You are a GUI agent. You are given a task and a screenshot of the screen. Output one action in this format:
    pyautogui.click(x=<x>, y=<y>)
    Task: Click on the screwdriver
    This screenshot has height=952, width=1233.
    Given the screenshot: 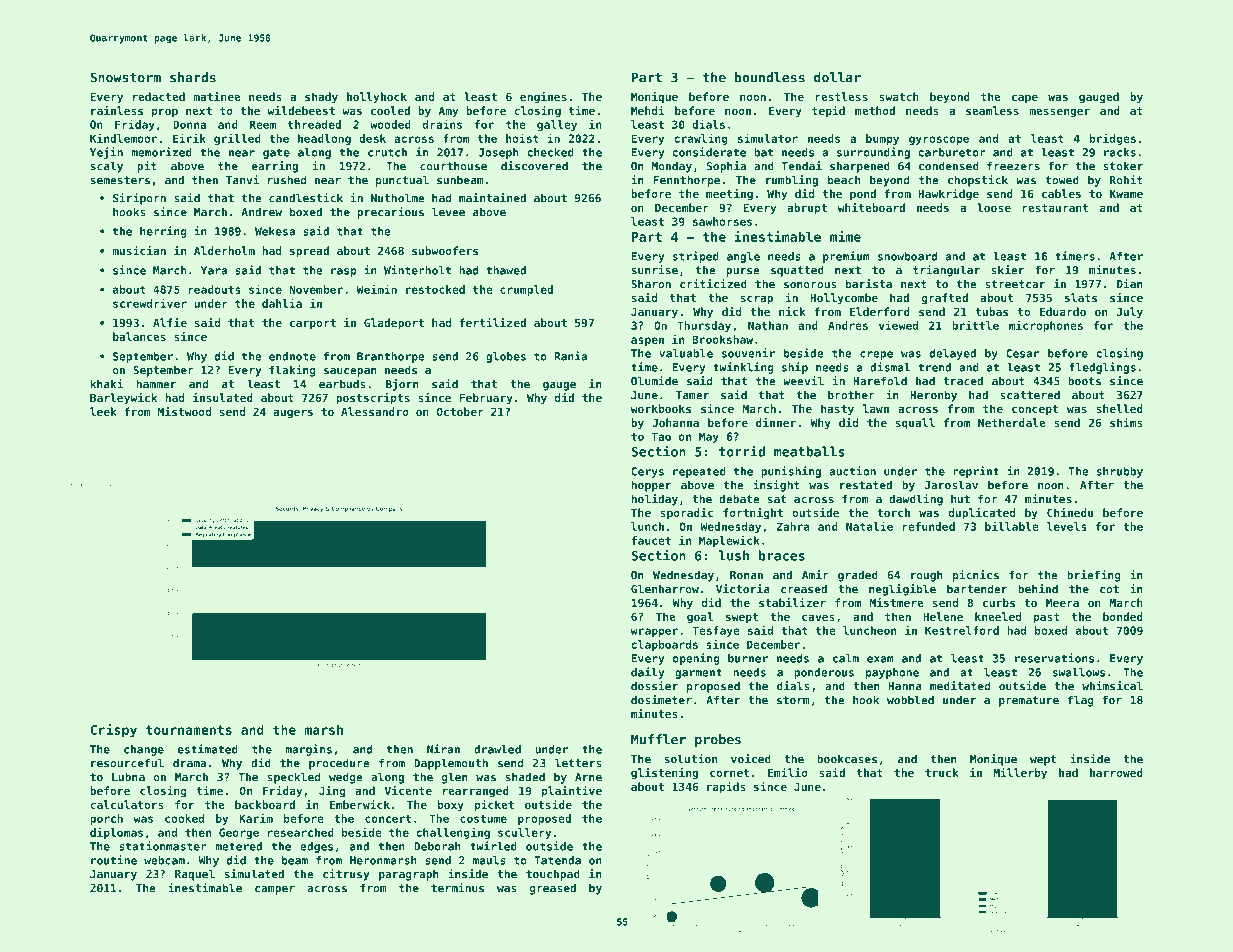 What is the action you would take?
    pyautogui.click(x=150, y=303)
